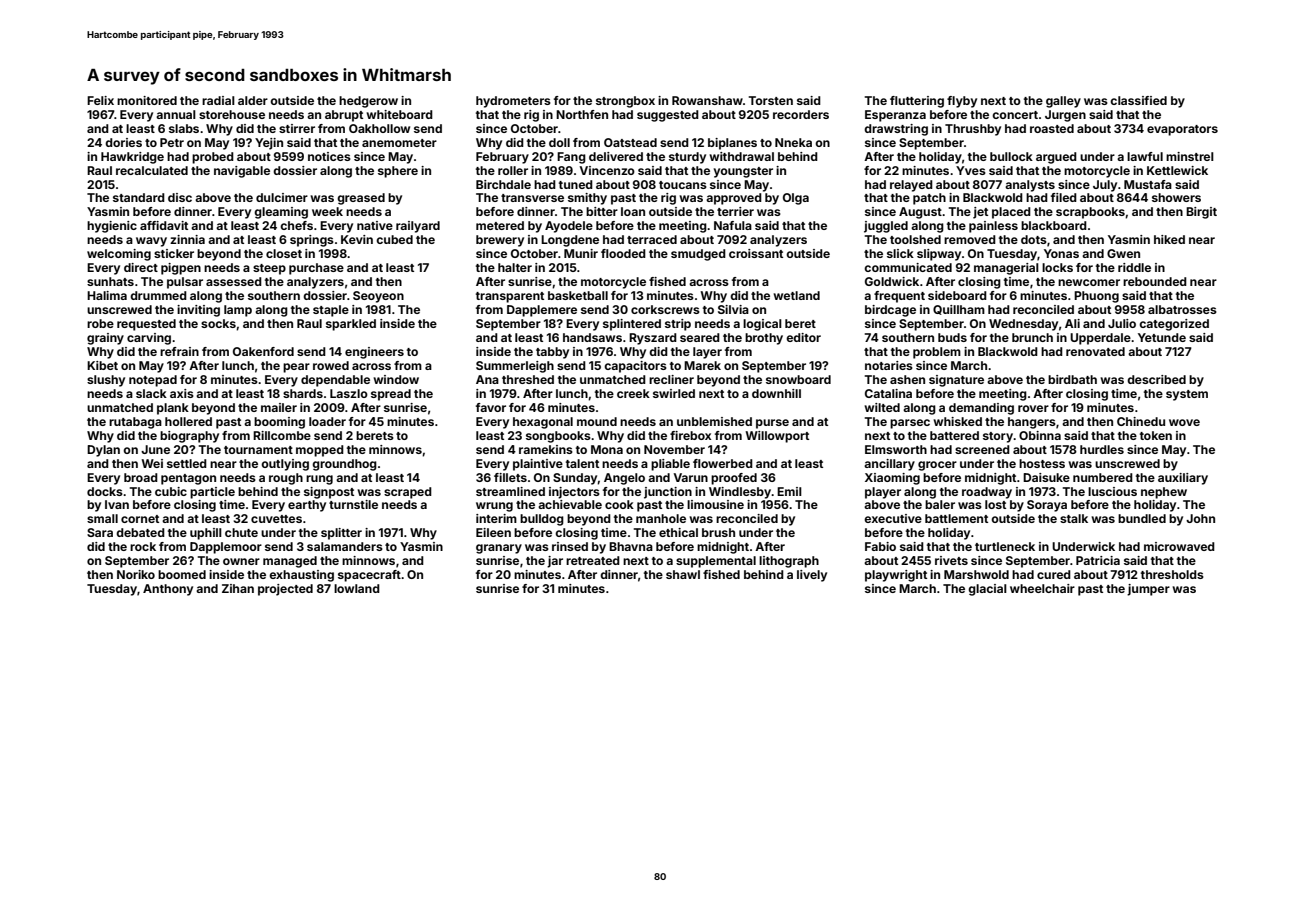  What do you see at coordinates (368, 102) in the screenshot?
I see `hedgerow` at bounding box center [368, 102].
